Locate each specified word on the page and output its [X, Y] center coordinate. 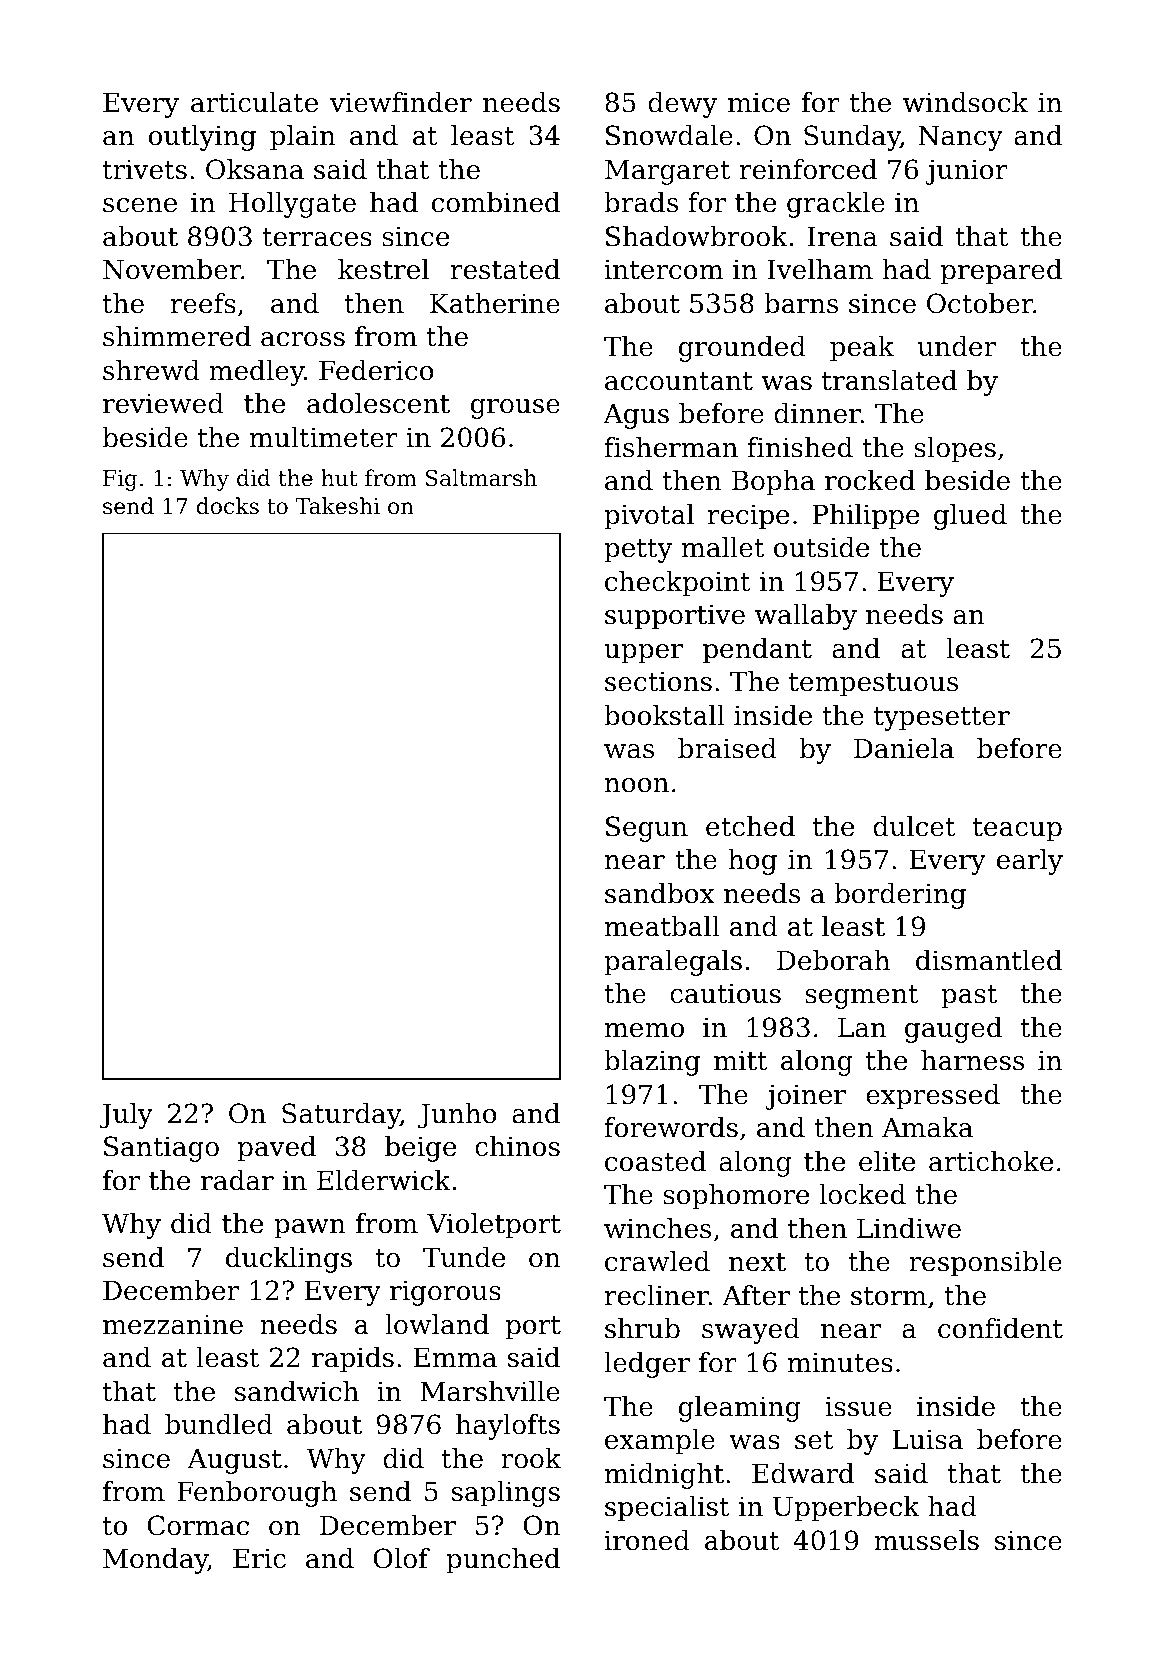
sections [658, 681]
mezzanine [173, 1324]
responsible [985, 1264]
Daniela [904, 748]
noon [637, 785]
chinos [517, 1146]
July [126, 1116]
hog [752, 862]
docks [228, 506]
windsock [965, 102]
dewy [682, 105]
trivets [145, 169]
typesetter [942, 719]
